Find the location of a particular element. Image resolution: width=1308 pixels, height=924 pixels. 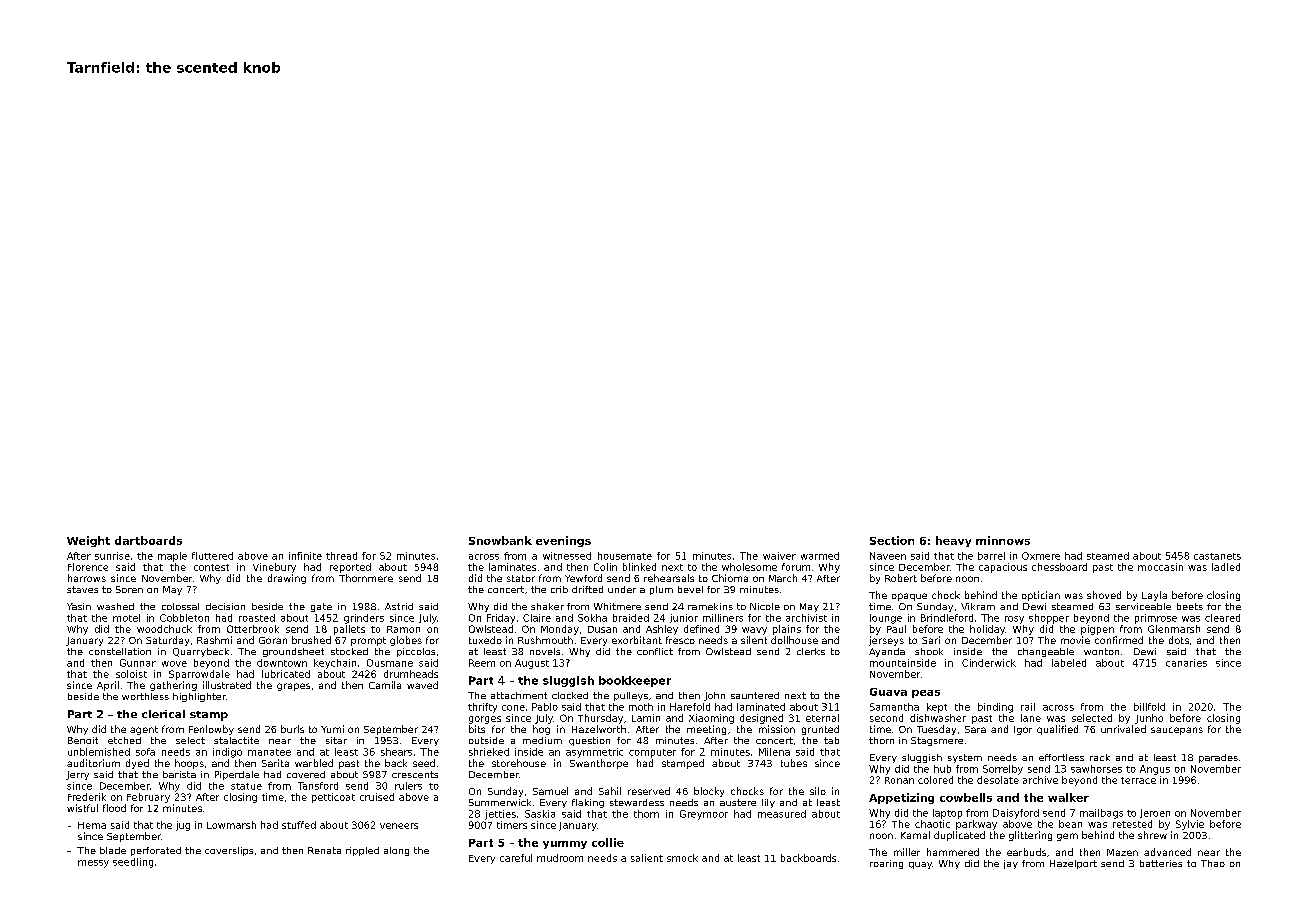

August is located at coordinates (532, 664).
